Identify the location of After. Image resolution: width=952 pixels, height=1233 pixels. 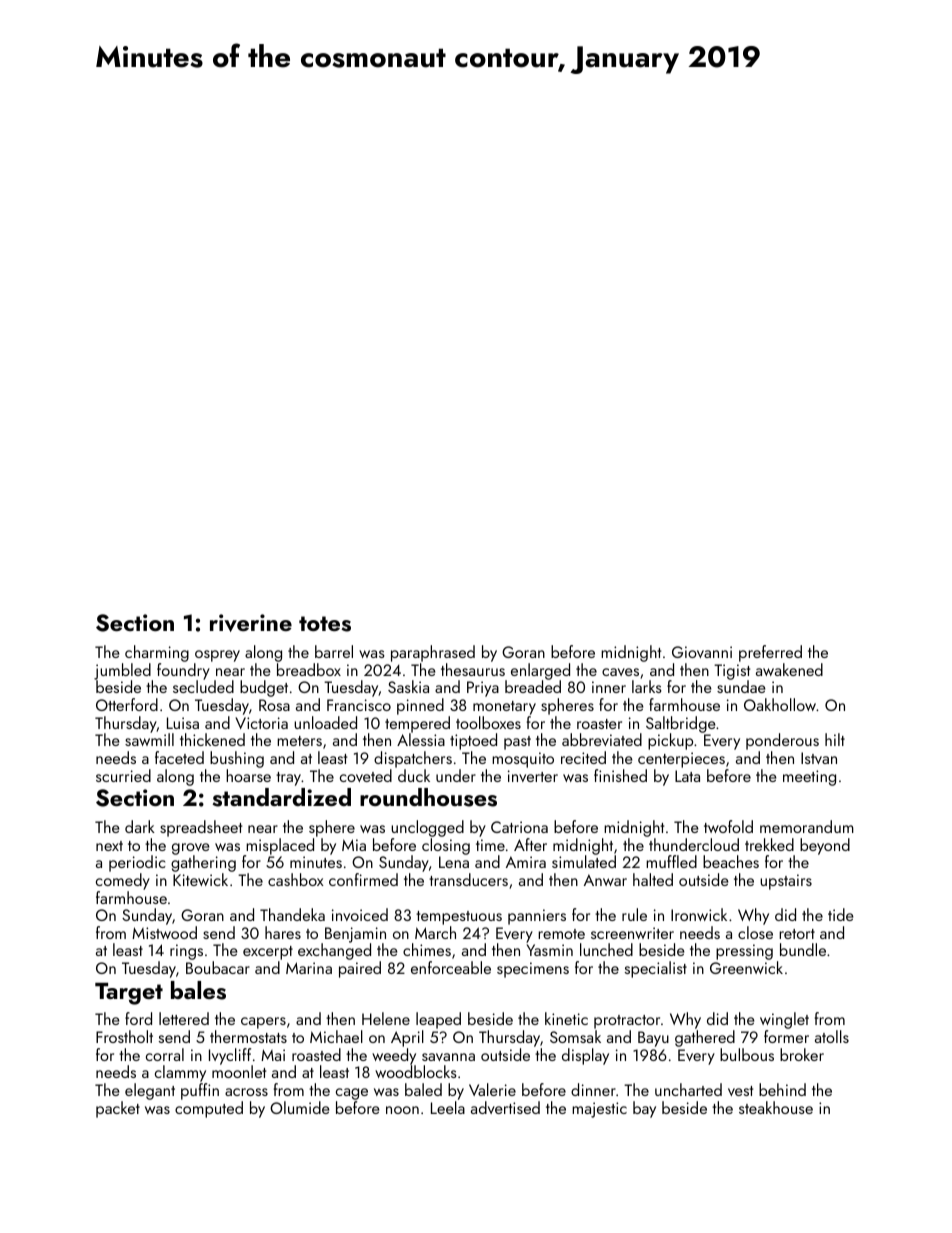
(530, 844).
